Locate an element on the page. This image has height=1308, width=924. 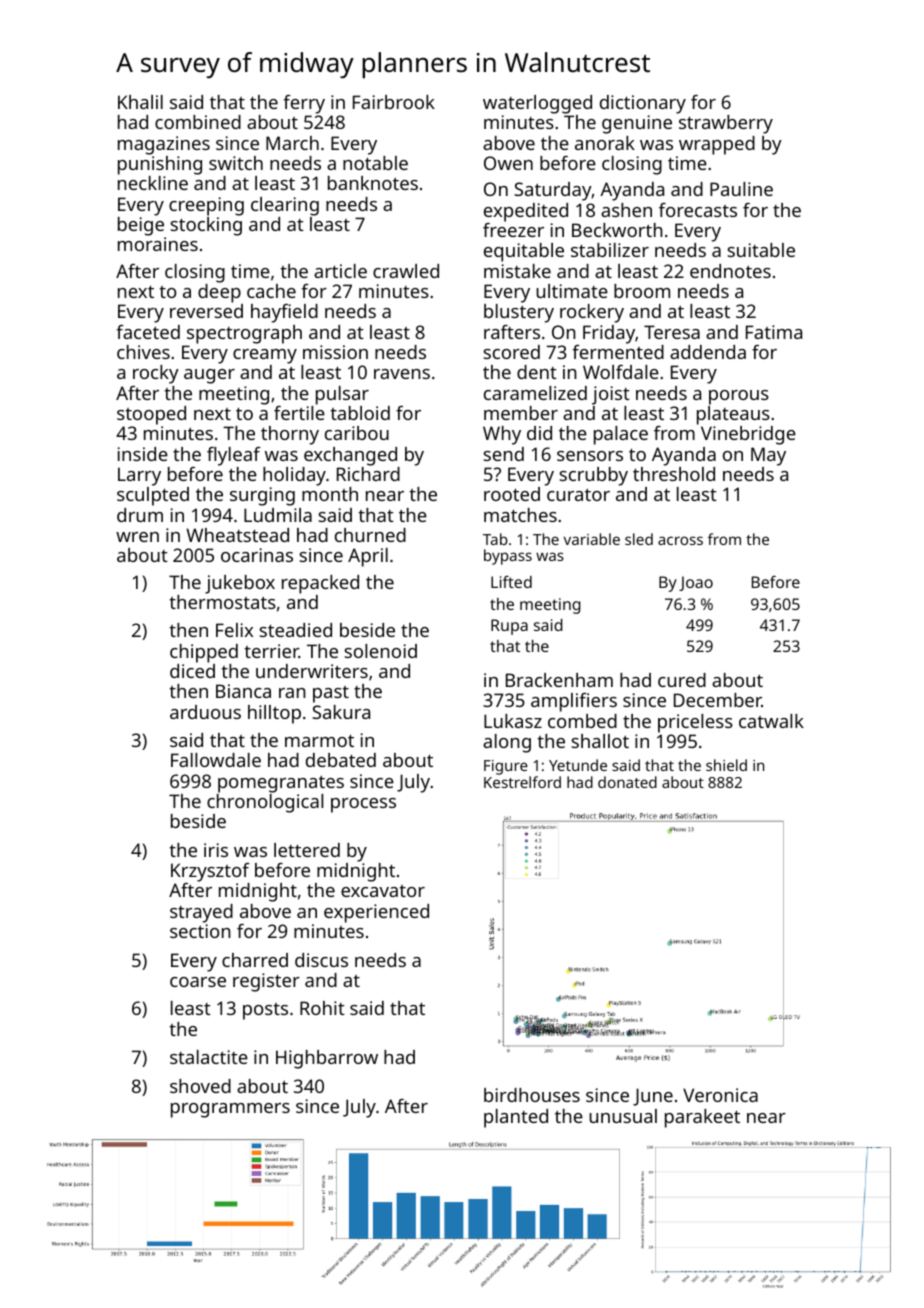
programmers is located at coordinates (230, 1110).
